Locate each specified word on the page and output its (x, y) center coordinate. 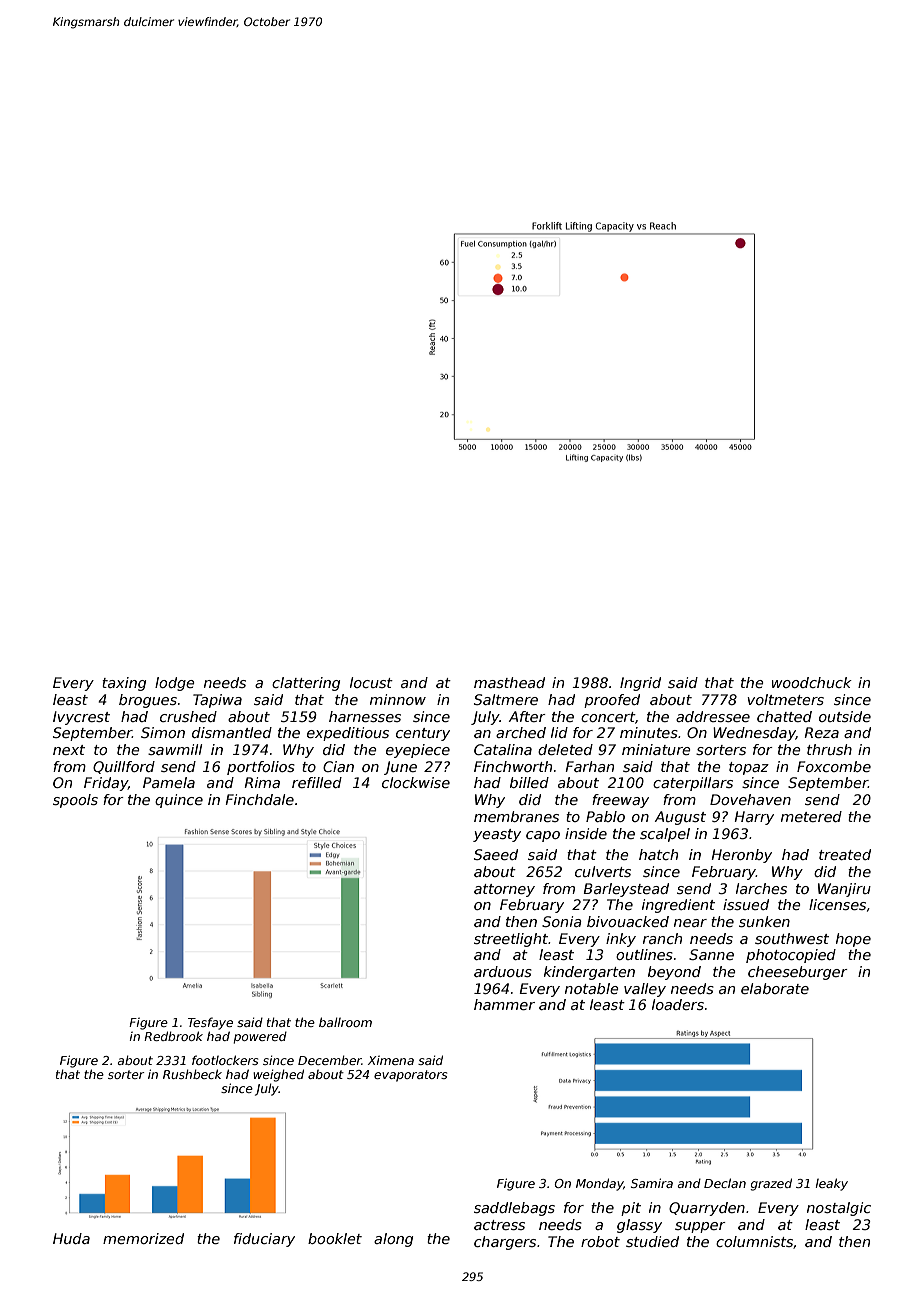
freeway (620, 801)
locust (371, 682)
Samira (652, 1183)
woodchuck (812, 682)
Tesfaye (210, 1023)
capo (543, 836)
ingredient (678, 906)
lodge (174, 684)
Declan (725, 1183)
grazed (771, 1184)
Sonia (562, 921)
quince (179, 801)
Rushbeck (192, 1074)
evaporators (410, 1076)
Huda (71, 1238)
